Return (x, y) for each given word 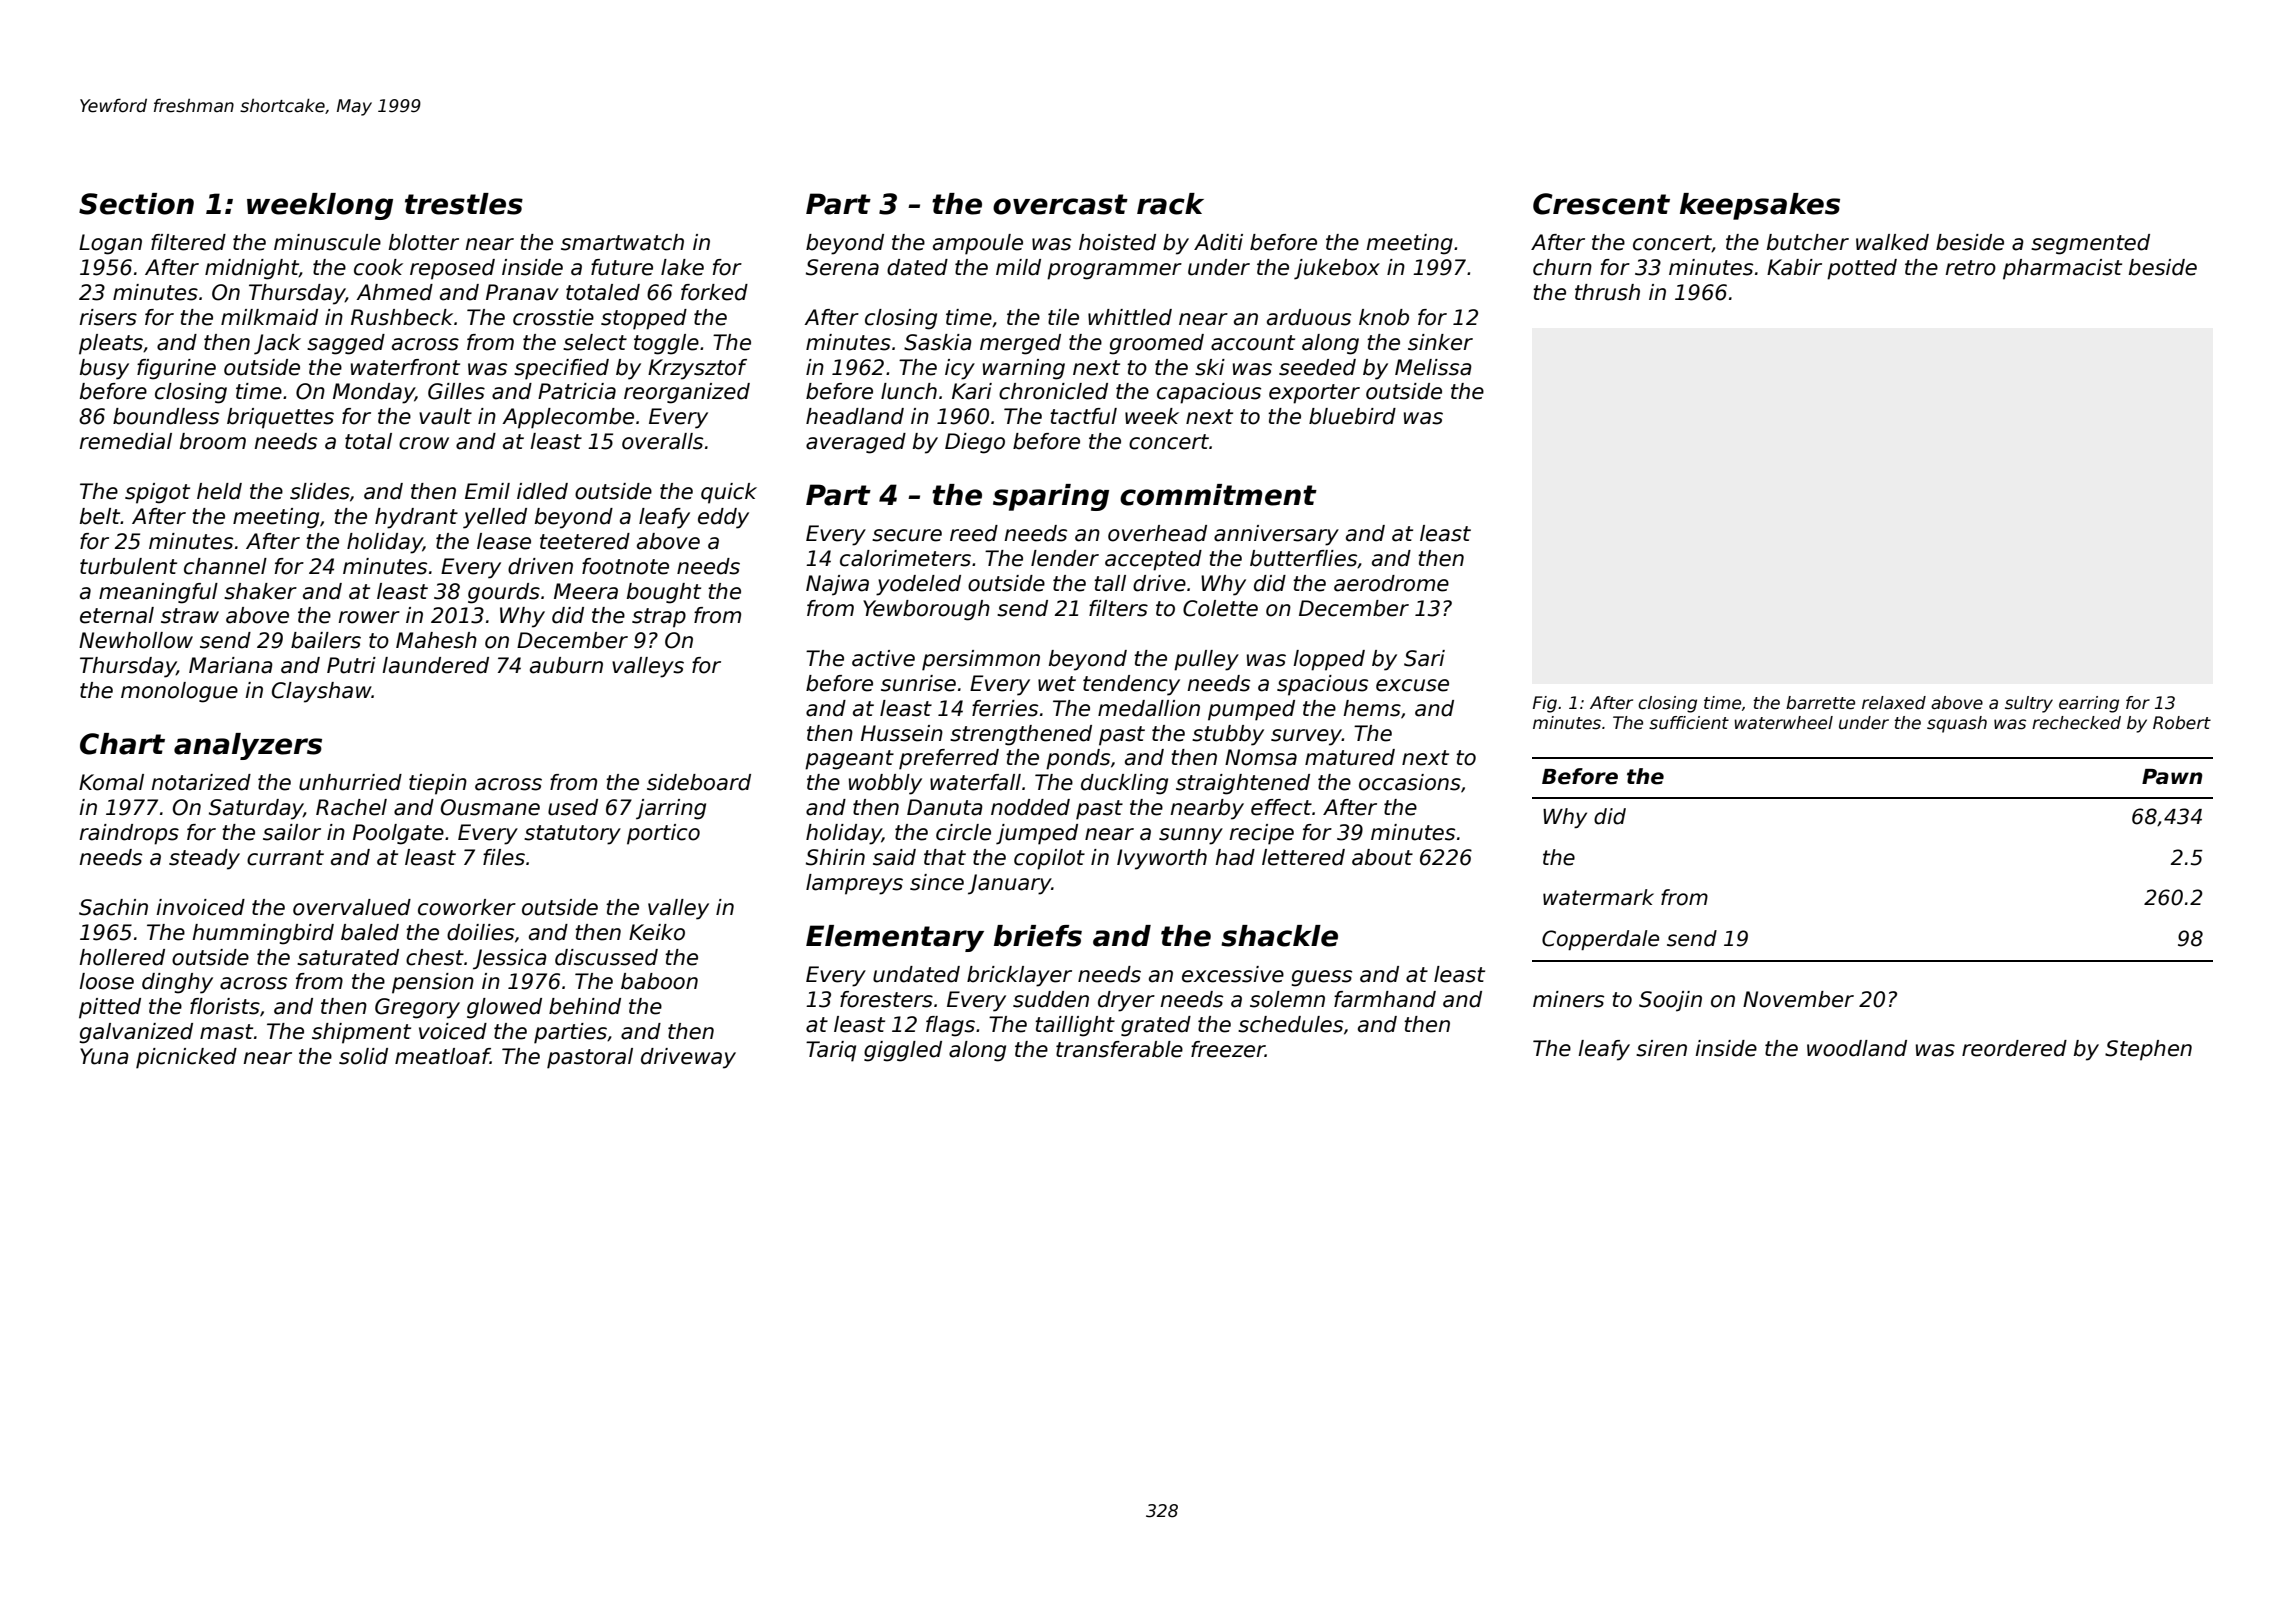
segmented (2090, 244)
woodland (1857, 1048)
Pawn (2172, 777)
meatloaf (442, 1056)
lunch (909, 391)
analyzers (248, 746)
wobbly (885, 784)
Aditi (1218, 242)
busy (104, 369)
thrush (1607, 292)
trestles (464, 204)
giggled (903, 1051)
